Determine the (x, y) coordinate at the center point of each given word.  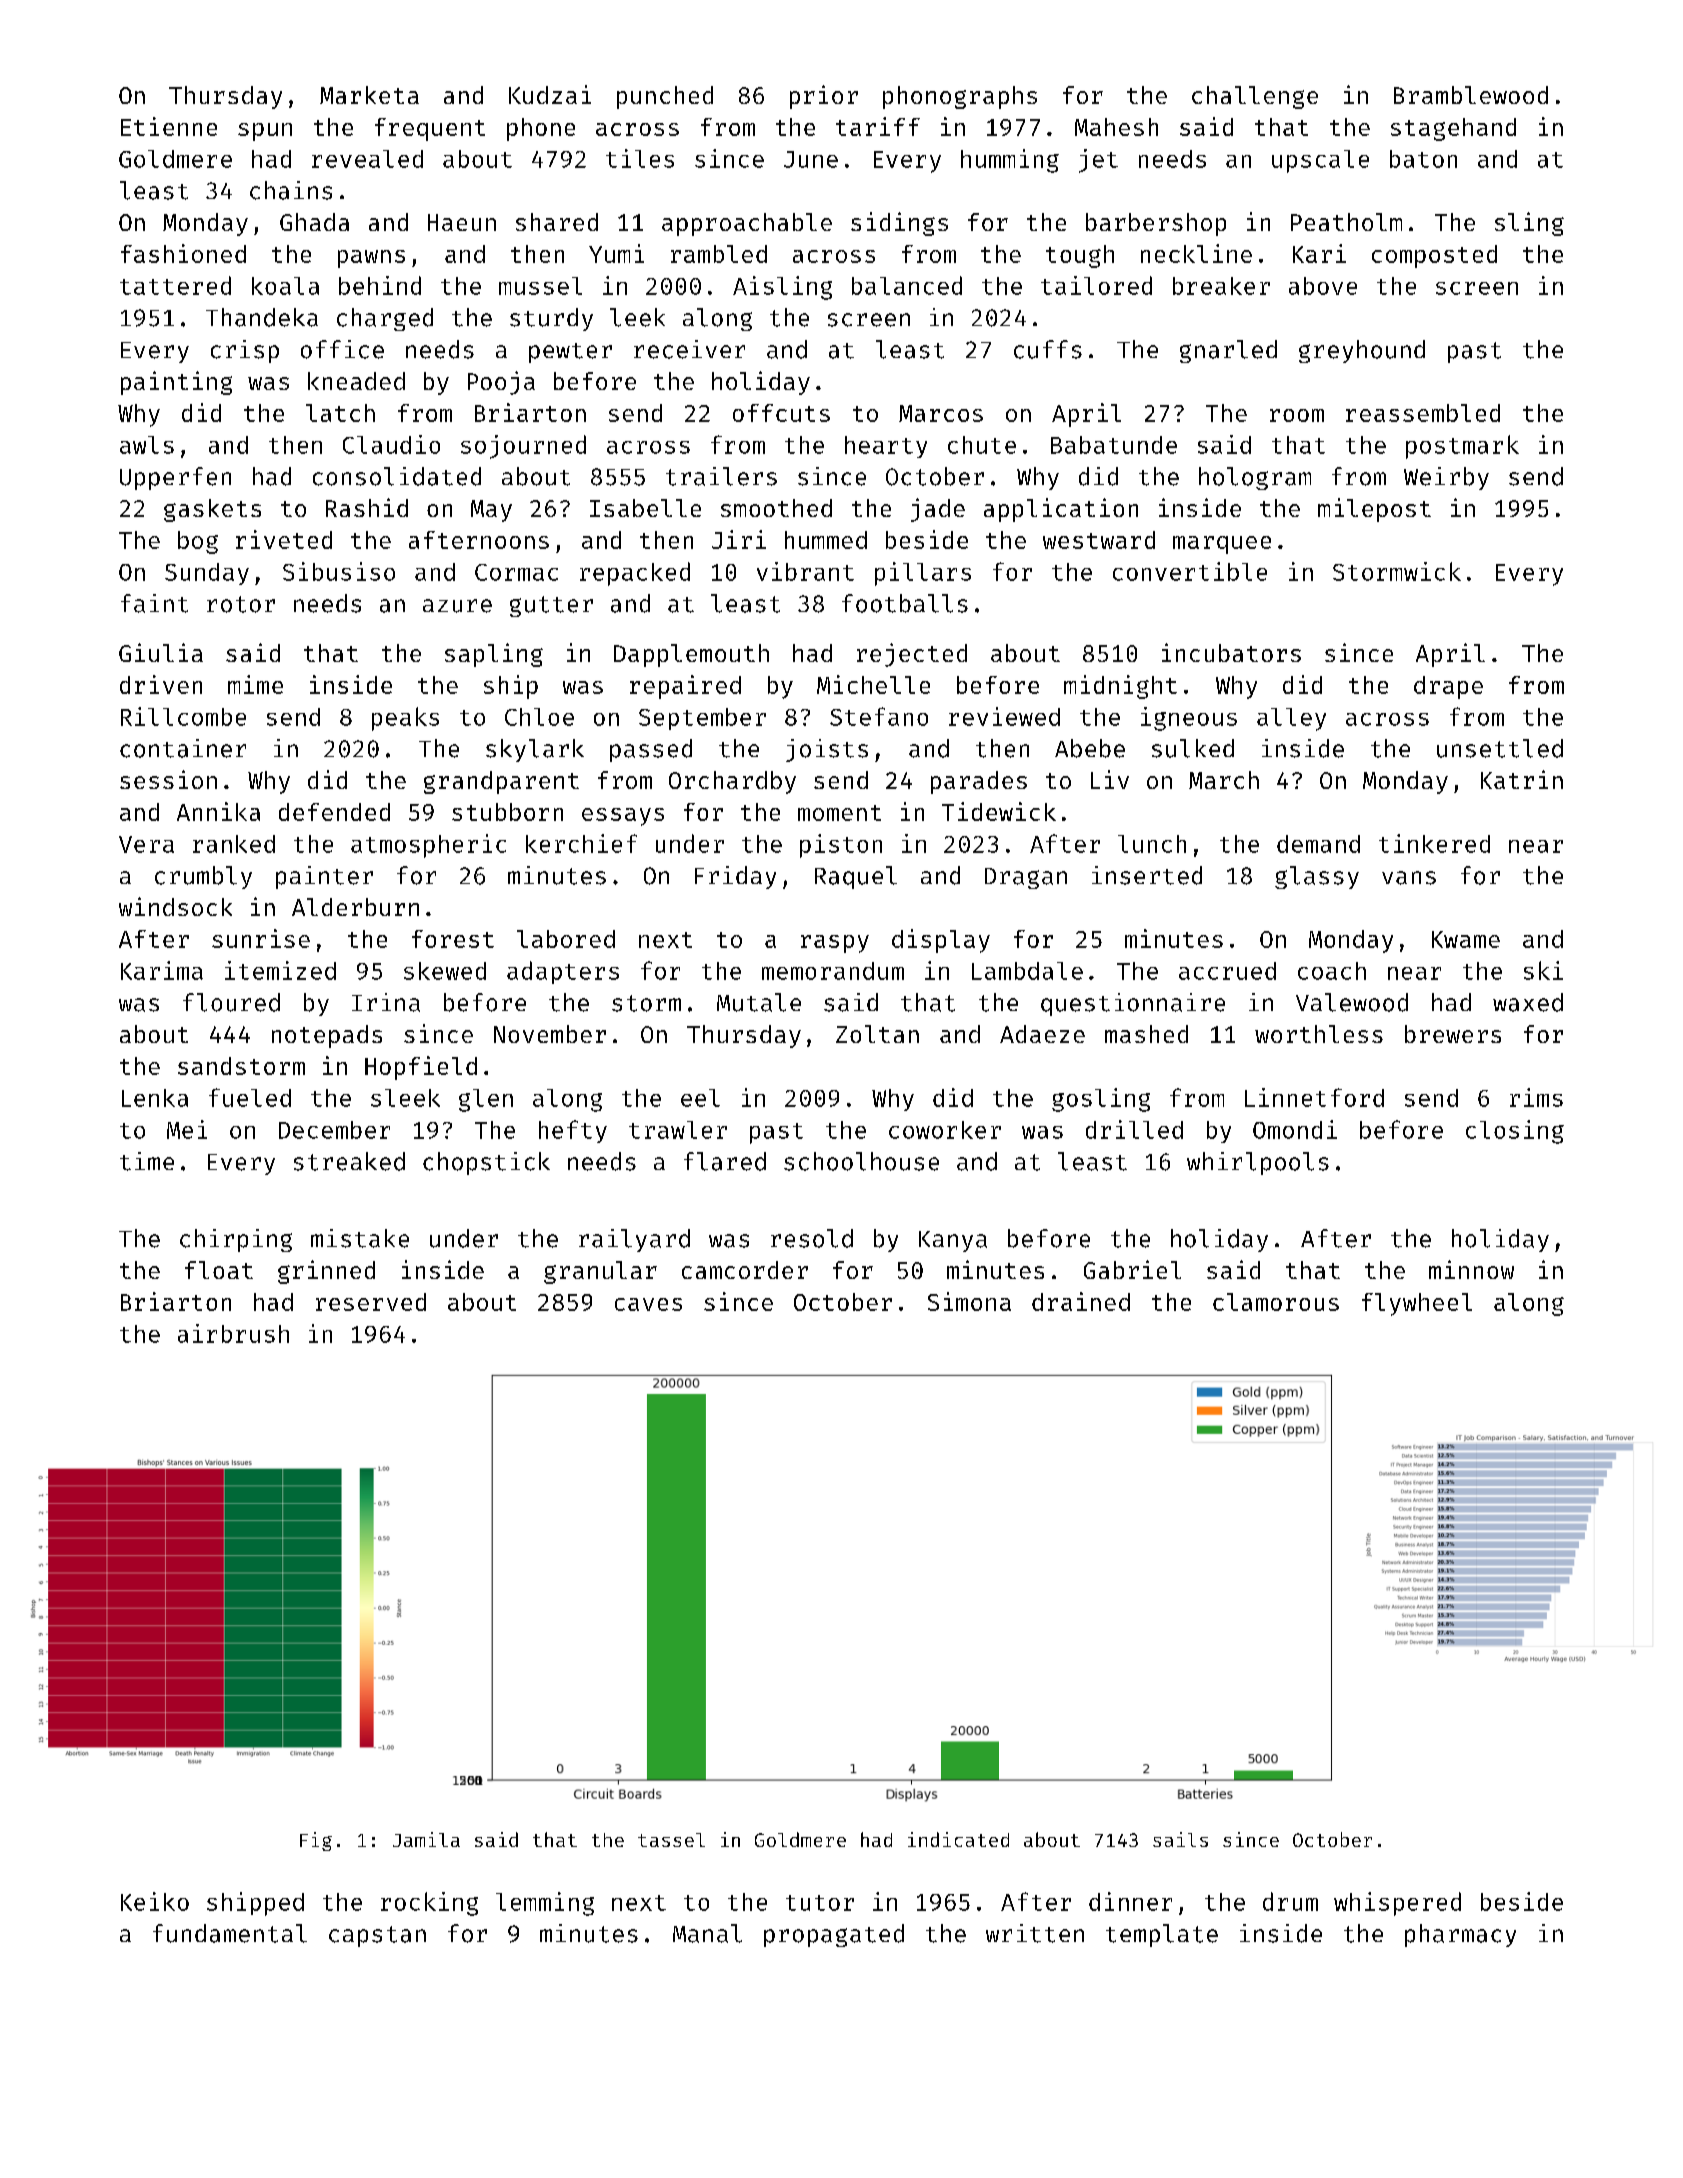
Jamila (426, 1839)
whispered (1397, 1904)
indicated (958, 1839)
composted (1434, 256)
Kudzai (550, 94)
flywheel (1417, 1304)
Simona (969, 1301)
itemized (280, 970)
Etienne (169, 126)
